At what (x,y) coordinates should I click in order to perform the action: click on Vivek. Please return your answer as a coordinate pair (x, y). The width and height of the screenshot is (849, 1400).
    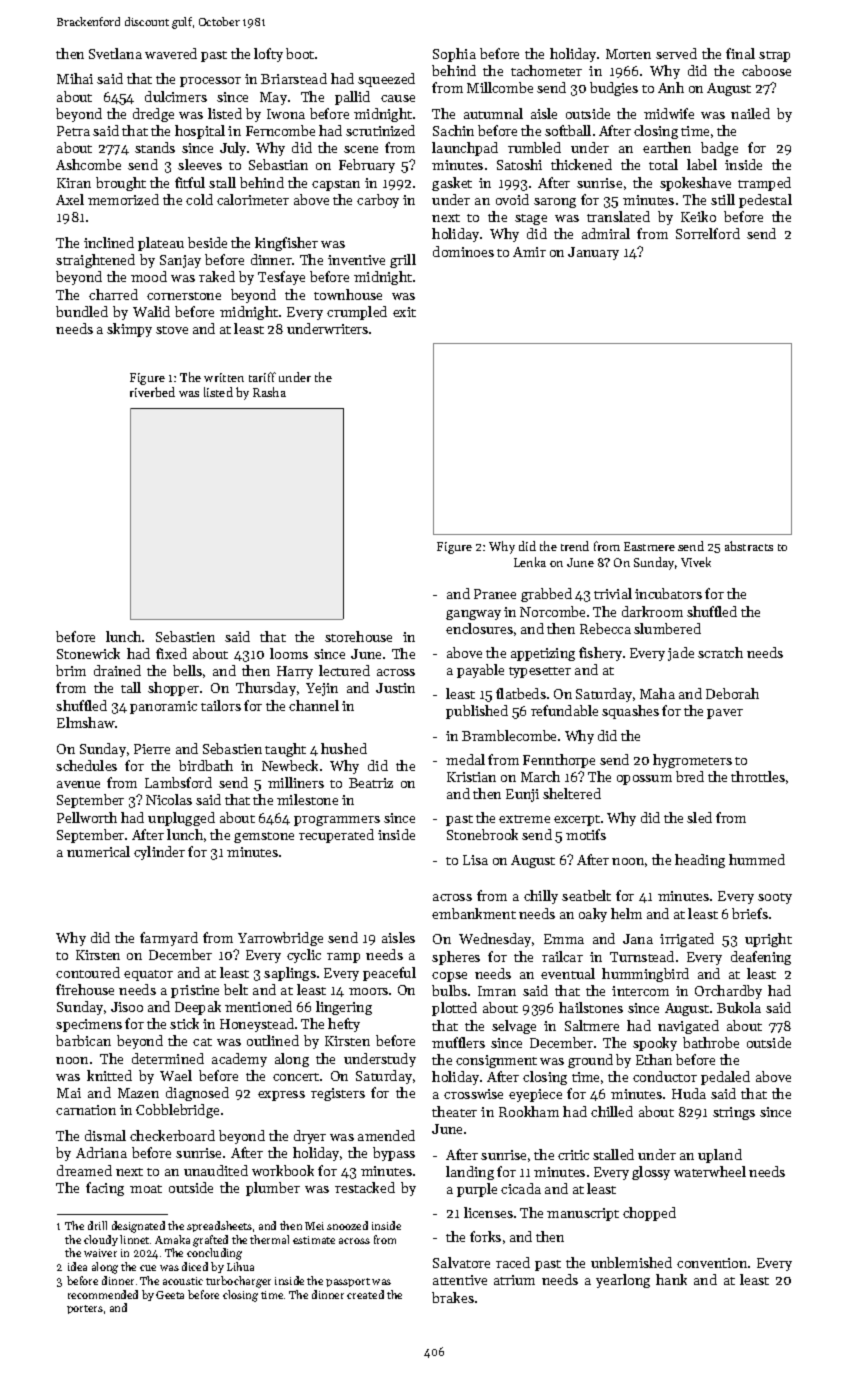
    Looking at the image, I should click on (696, 562).
